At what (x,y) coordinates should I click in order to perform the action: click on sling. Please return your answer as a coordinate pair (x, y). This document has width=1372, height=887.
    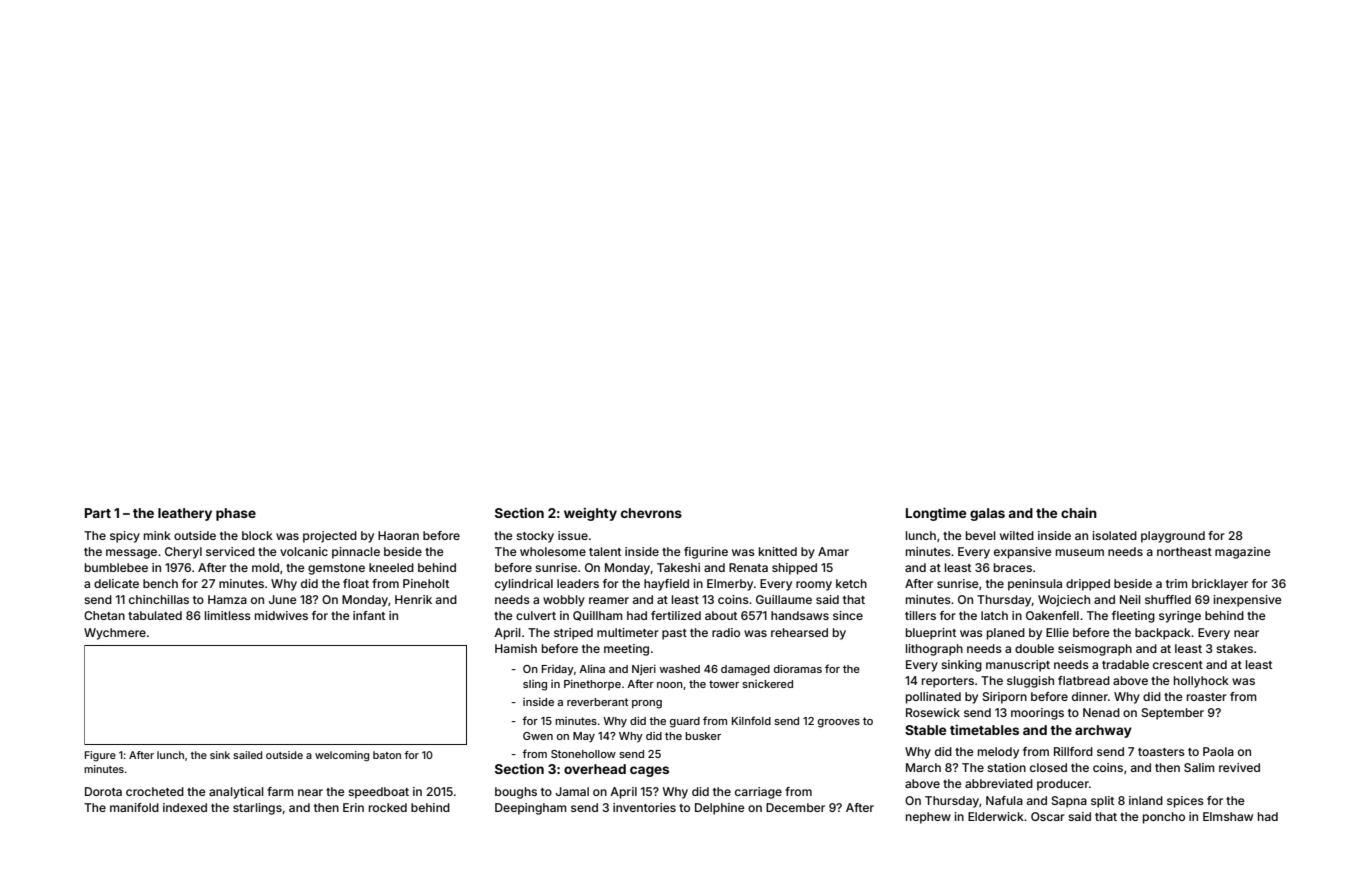
    Looking at the image, I should click on (535, 685).
